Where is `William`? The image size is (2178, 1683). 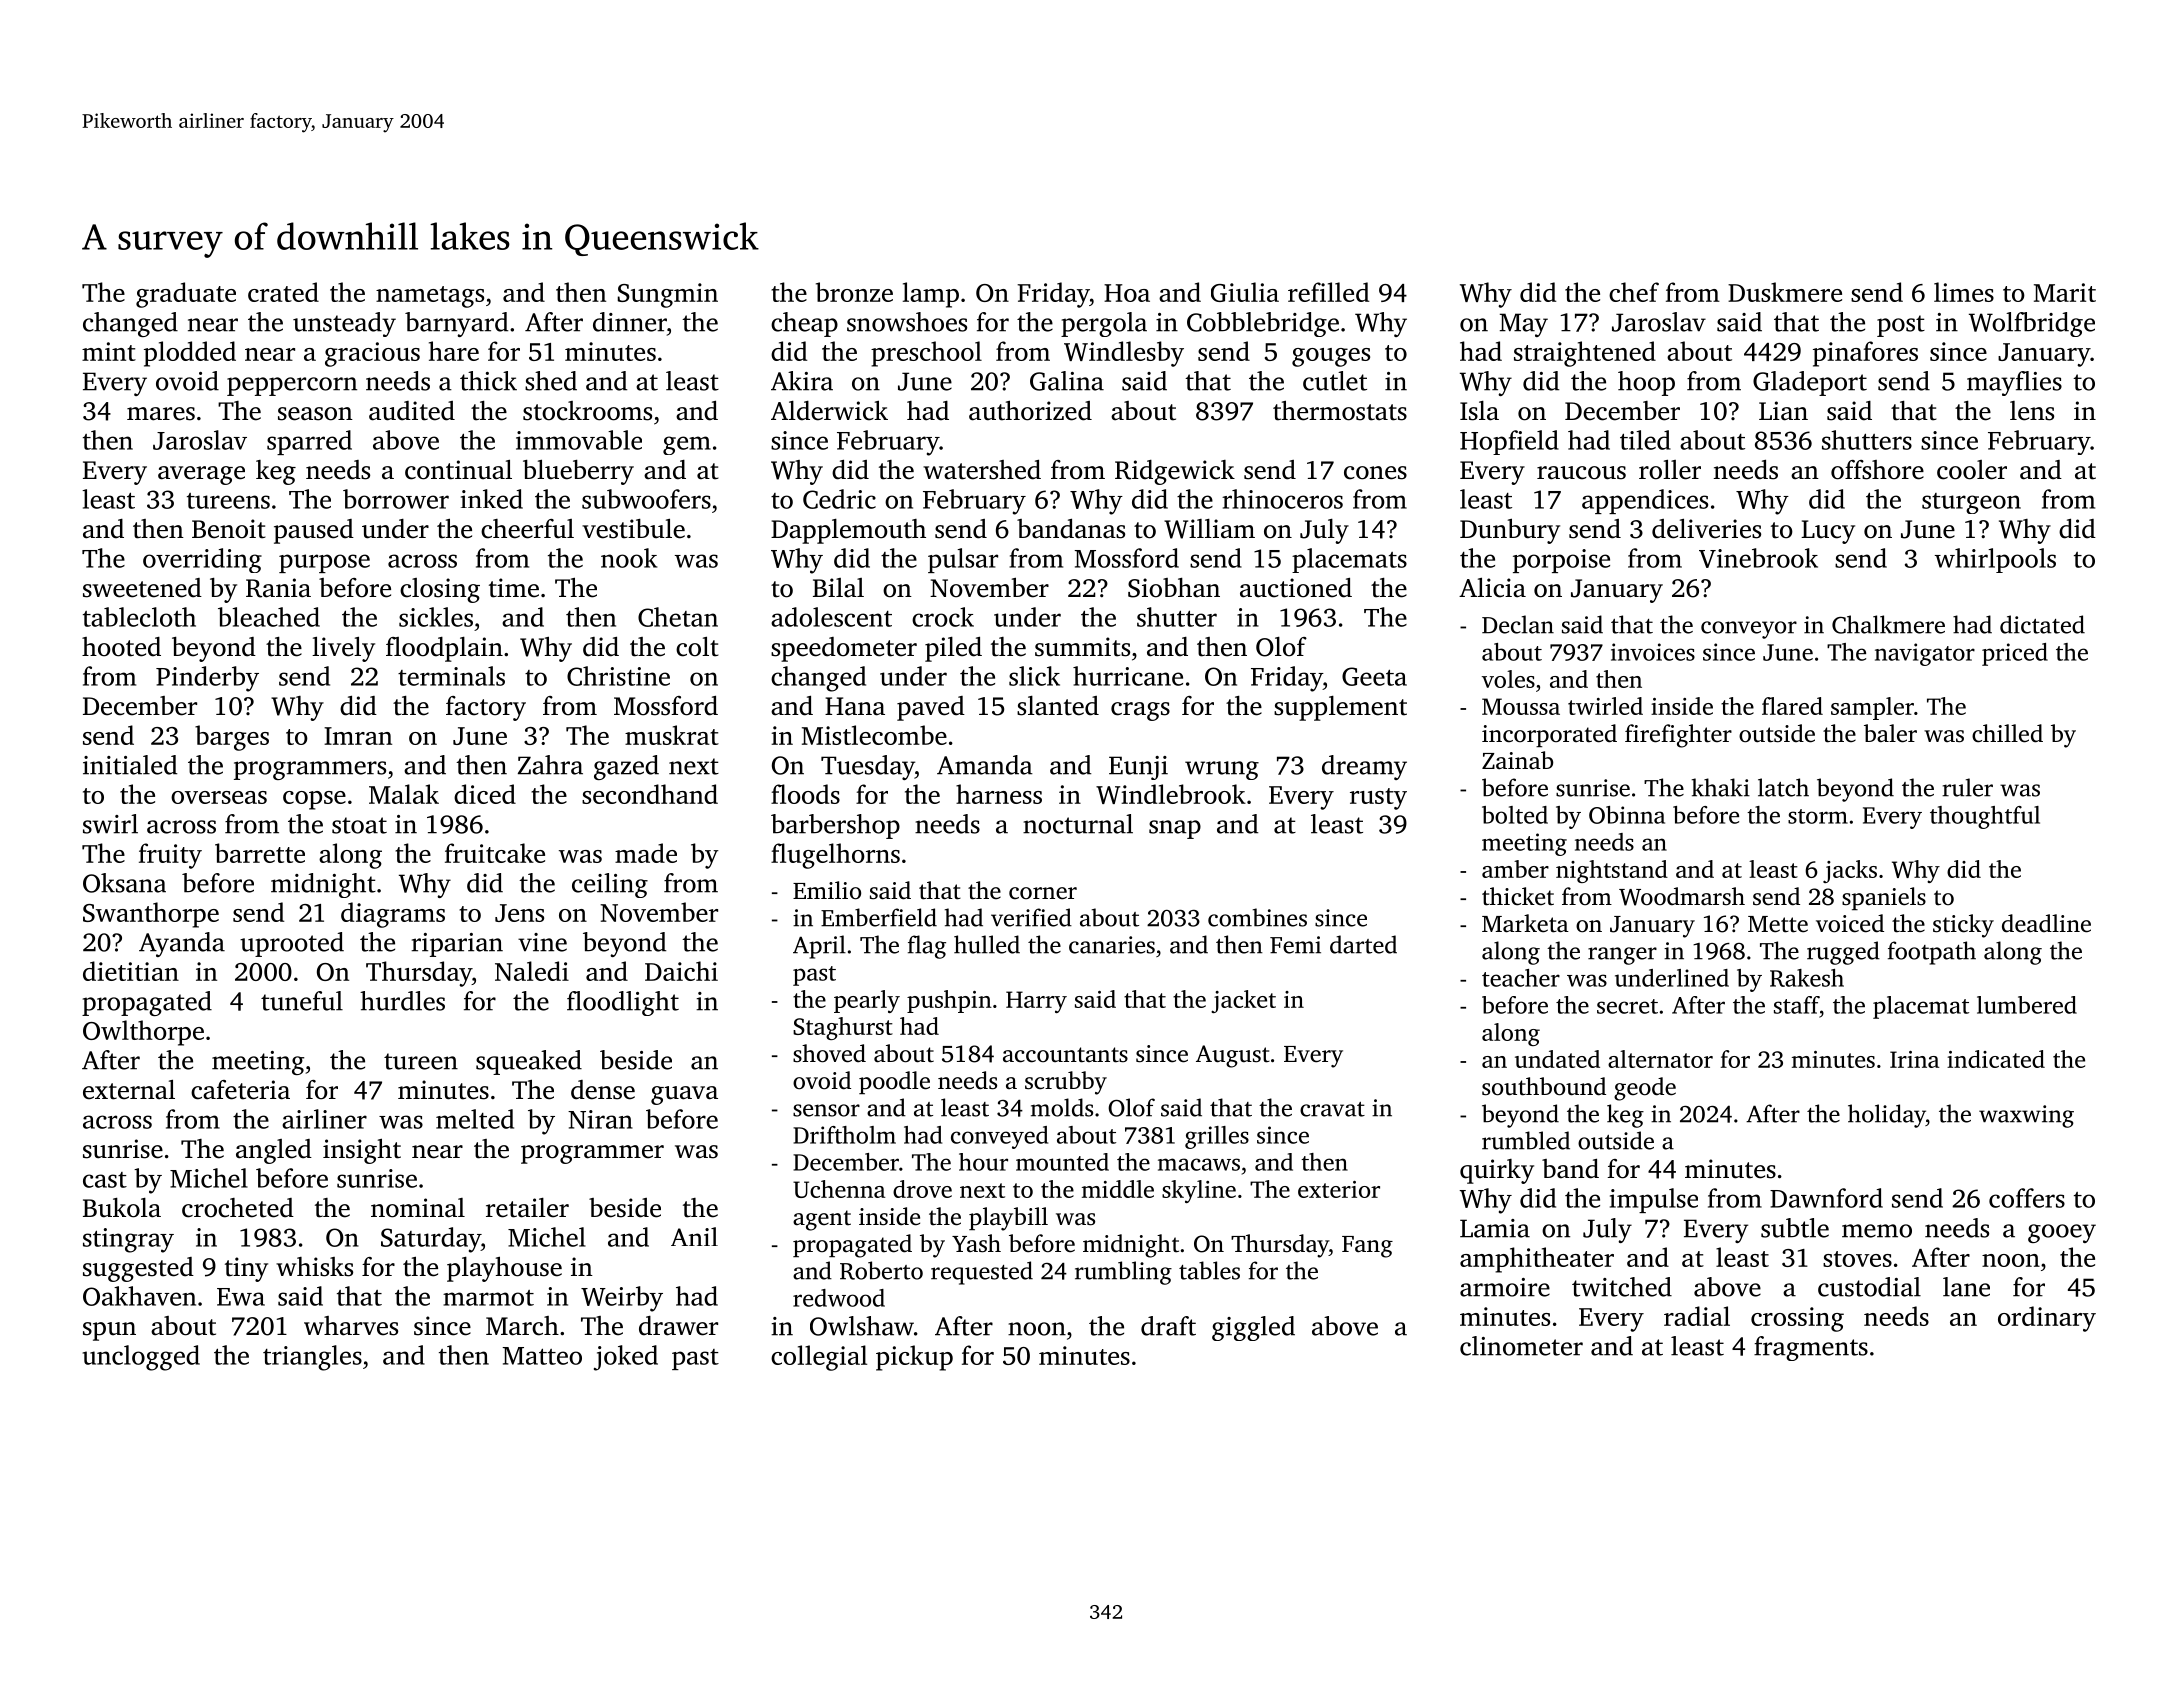
William is located at coordinates (1209, 529).
